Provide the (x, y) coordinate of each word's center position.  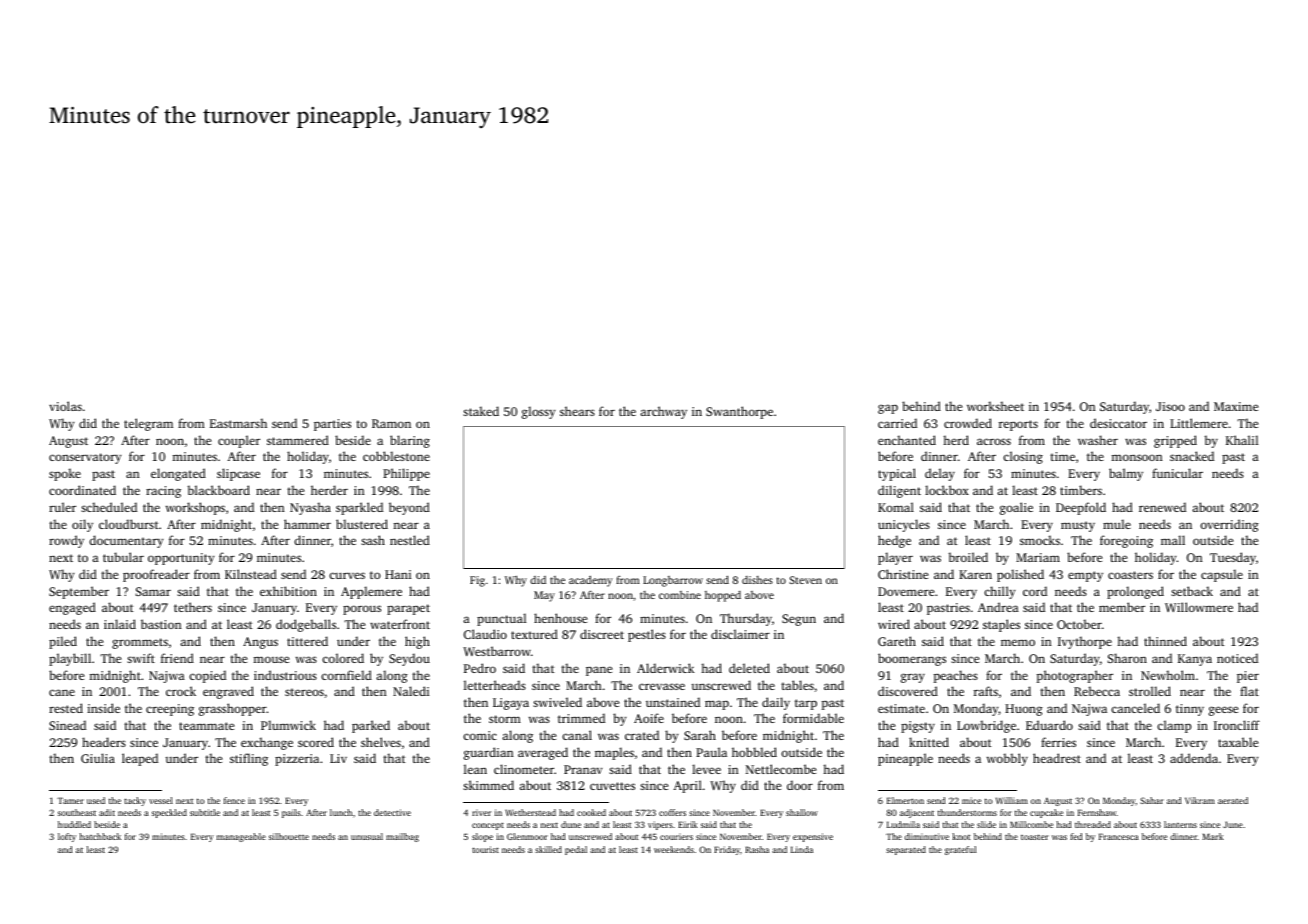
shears (577, 411)
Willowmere (1199, 607)
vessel (161, 800)
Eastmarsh (238, 423)
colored (343, 658)
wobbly (1007, 759)
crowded (968, 423)
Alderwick (665, 668)
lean (475, 769)
